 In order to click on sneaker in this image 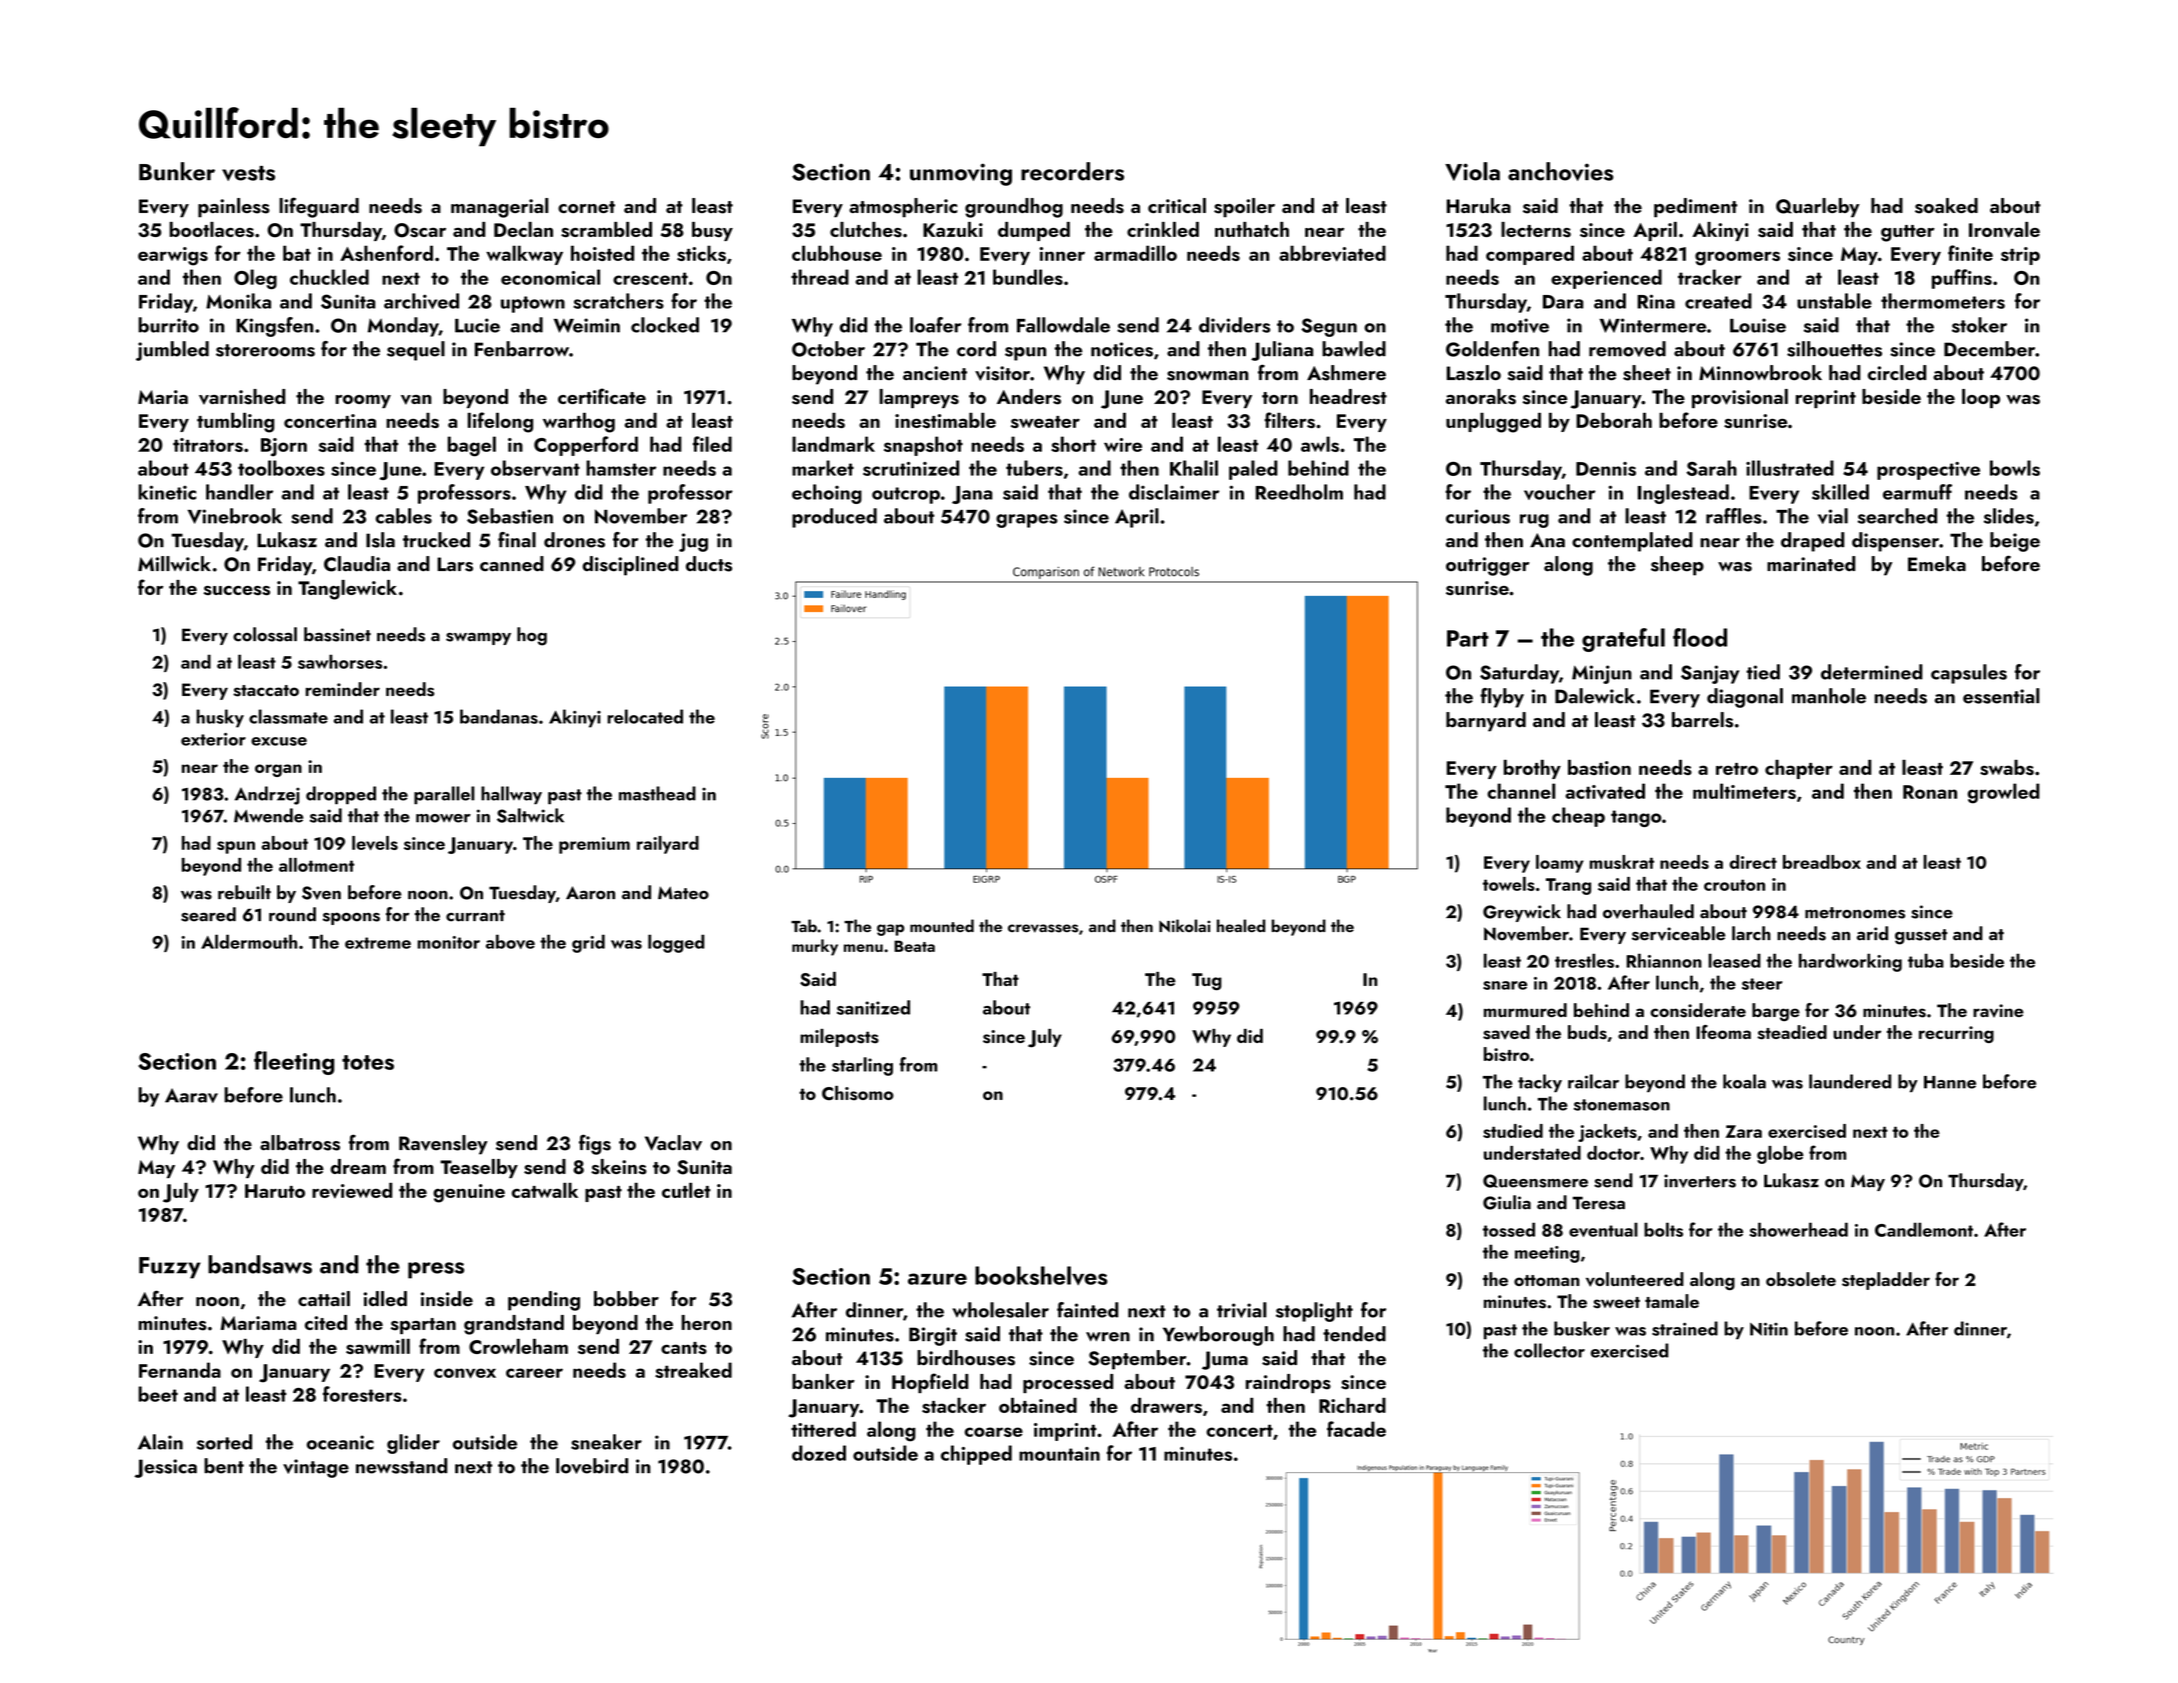, I will do `click(606, 1442)`.
